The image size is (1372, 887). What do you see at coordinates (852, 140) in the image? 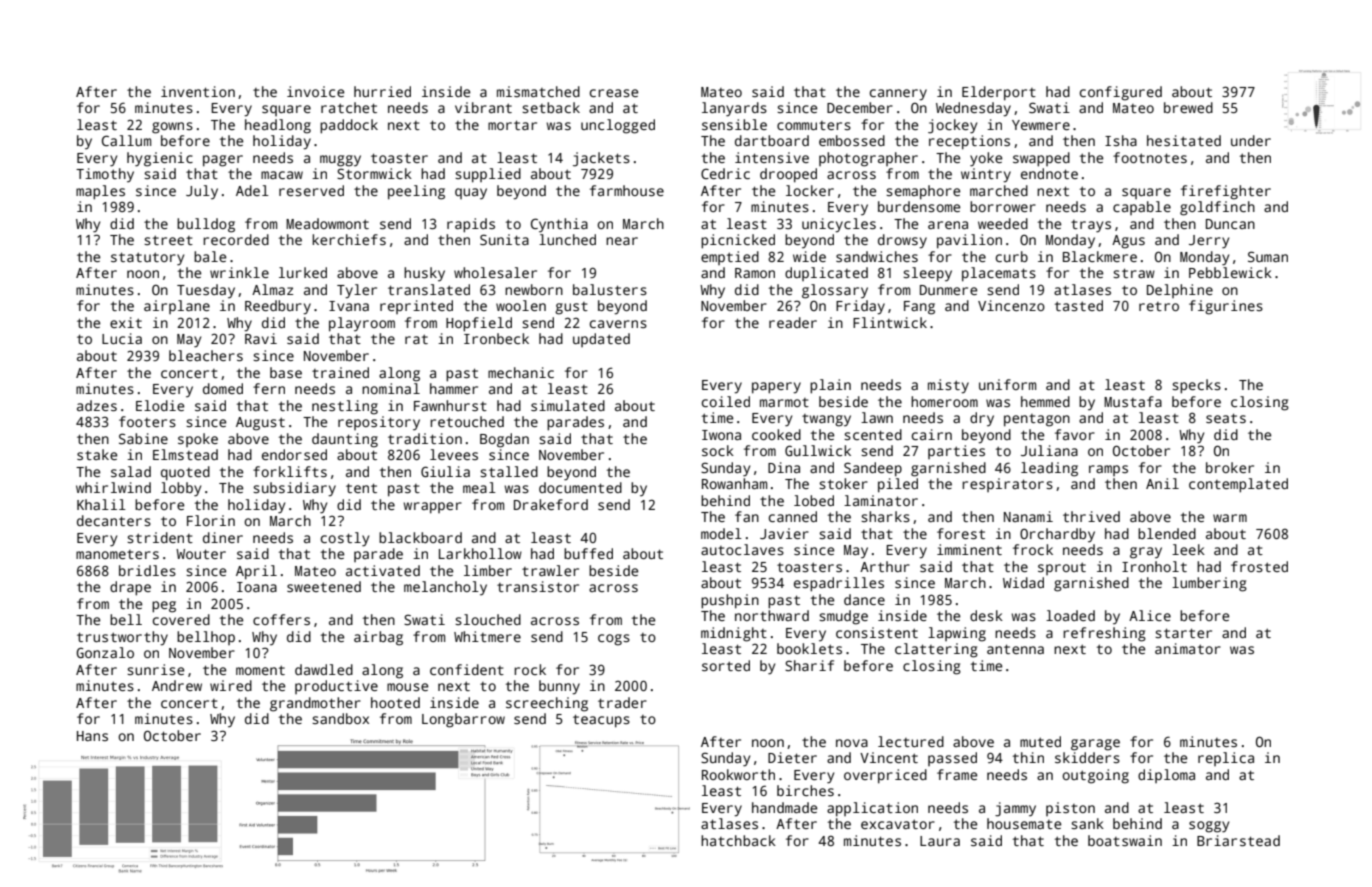
I see `embossed` at bounding box center [852, 140].
